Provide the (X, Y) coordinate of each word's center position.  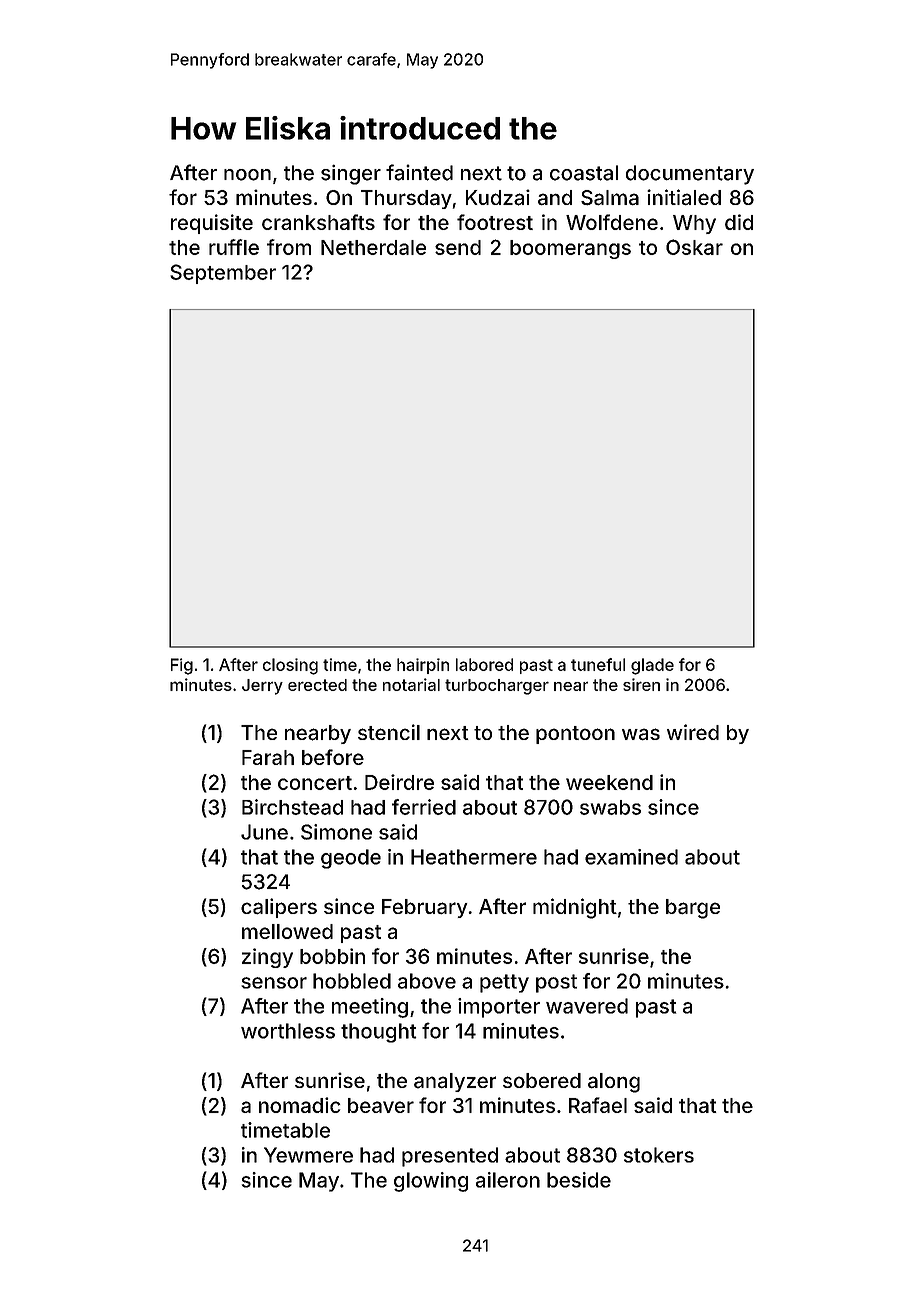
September (223, 274)
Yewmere (308, 1155)
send (458, 247)
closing (290, 666)
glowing (431, 1182)
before (333, 757)
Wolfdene (612, 222)
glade (652, 666)
